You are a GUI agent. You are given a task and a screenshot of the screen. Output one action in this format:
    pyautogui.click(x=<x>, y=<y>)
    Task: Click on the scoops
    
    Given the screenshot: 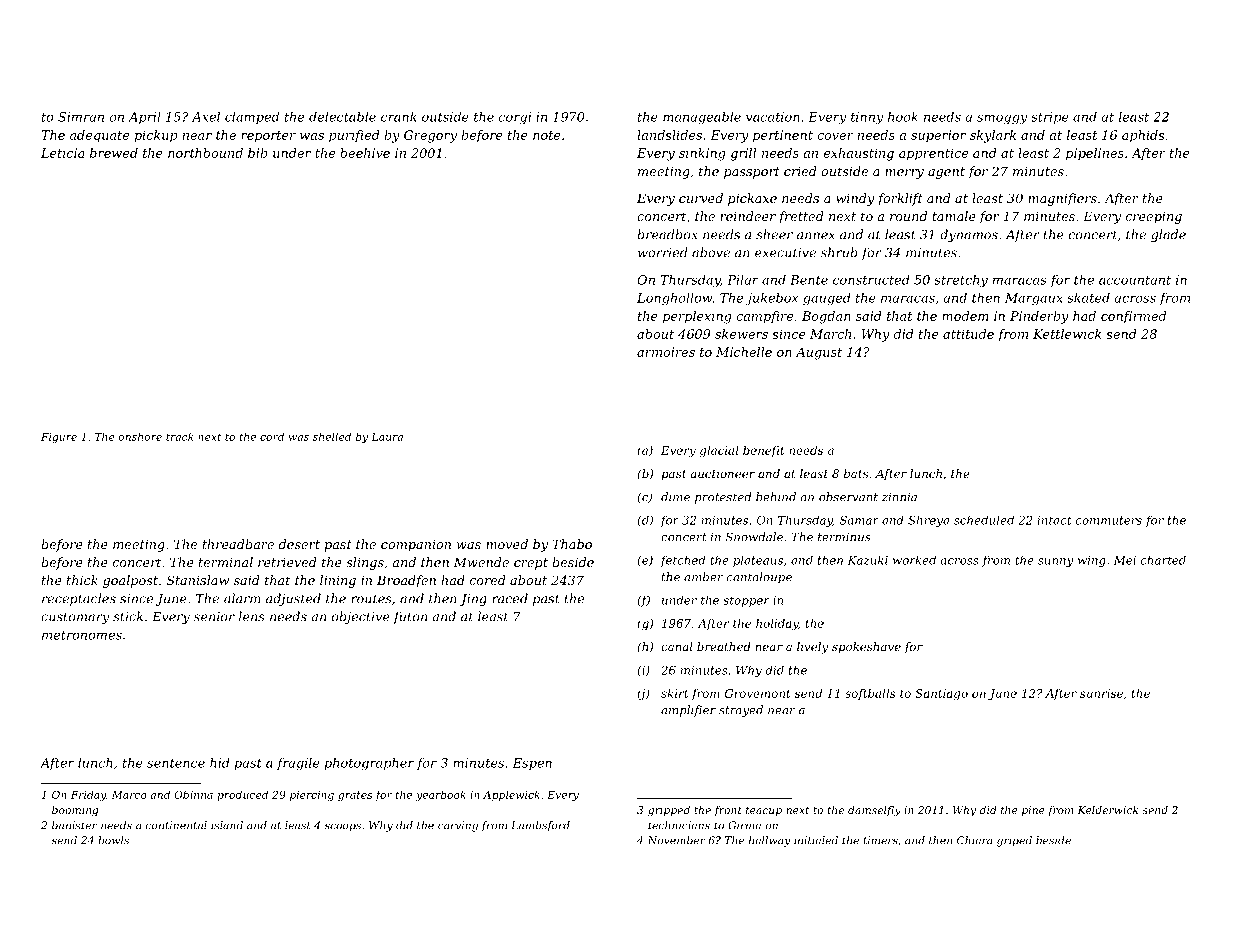 What is the action you would take?
    pyautogui.click(x=342, y=827)
